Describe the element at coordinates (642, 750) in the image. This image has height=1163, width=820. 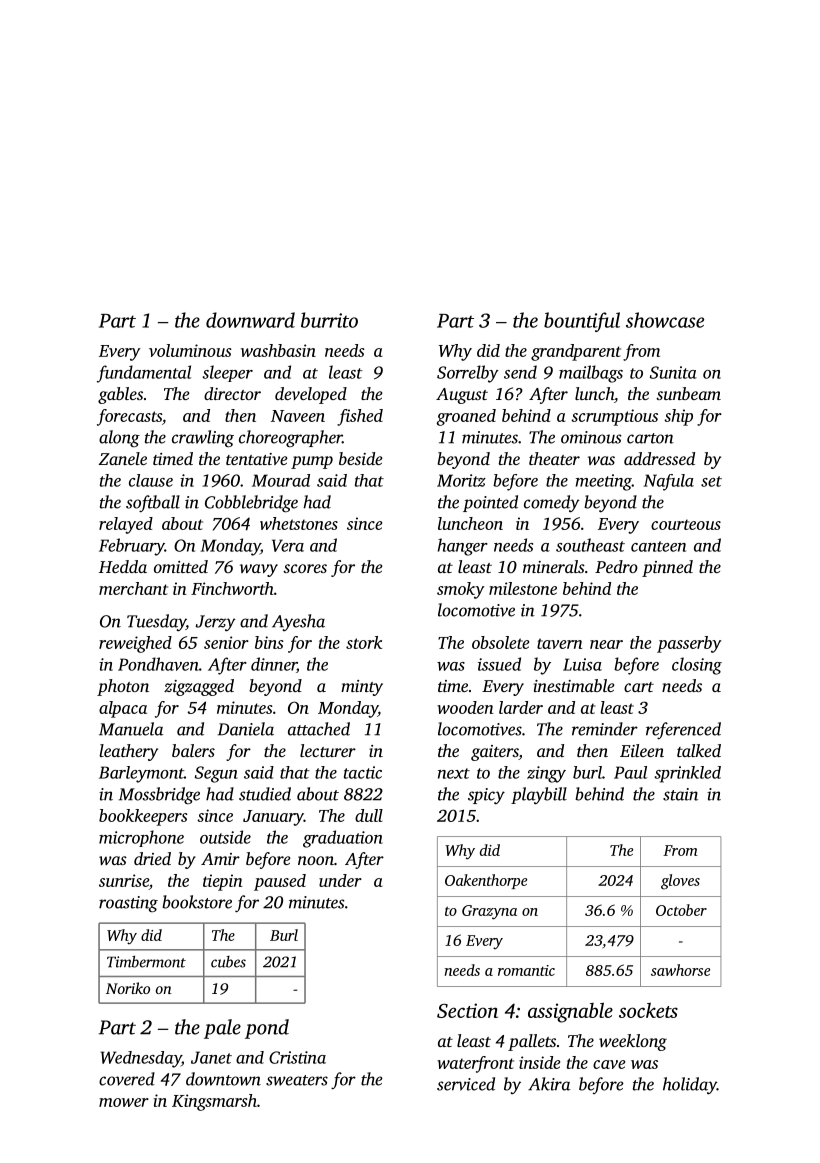
I see `Eileen` at that location.
